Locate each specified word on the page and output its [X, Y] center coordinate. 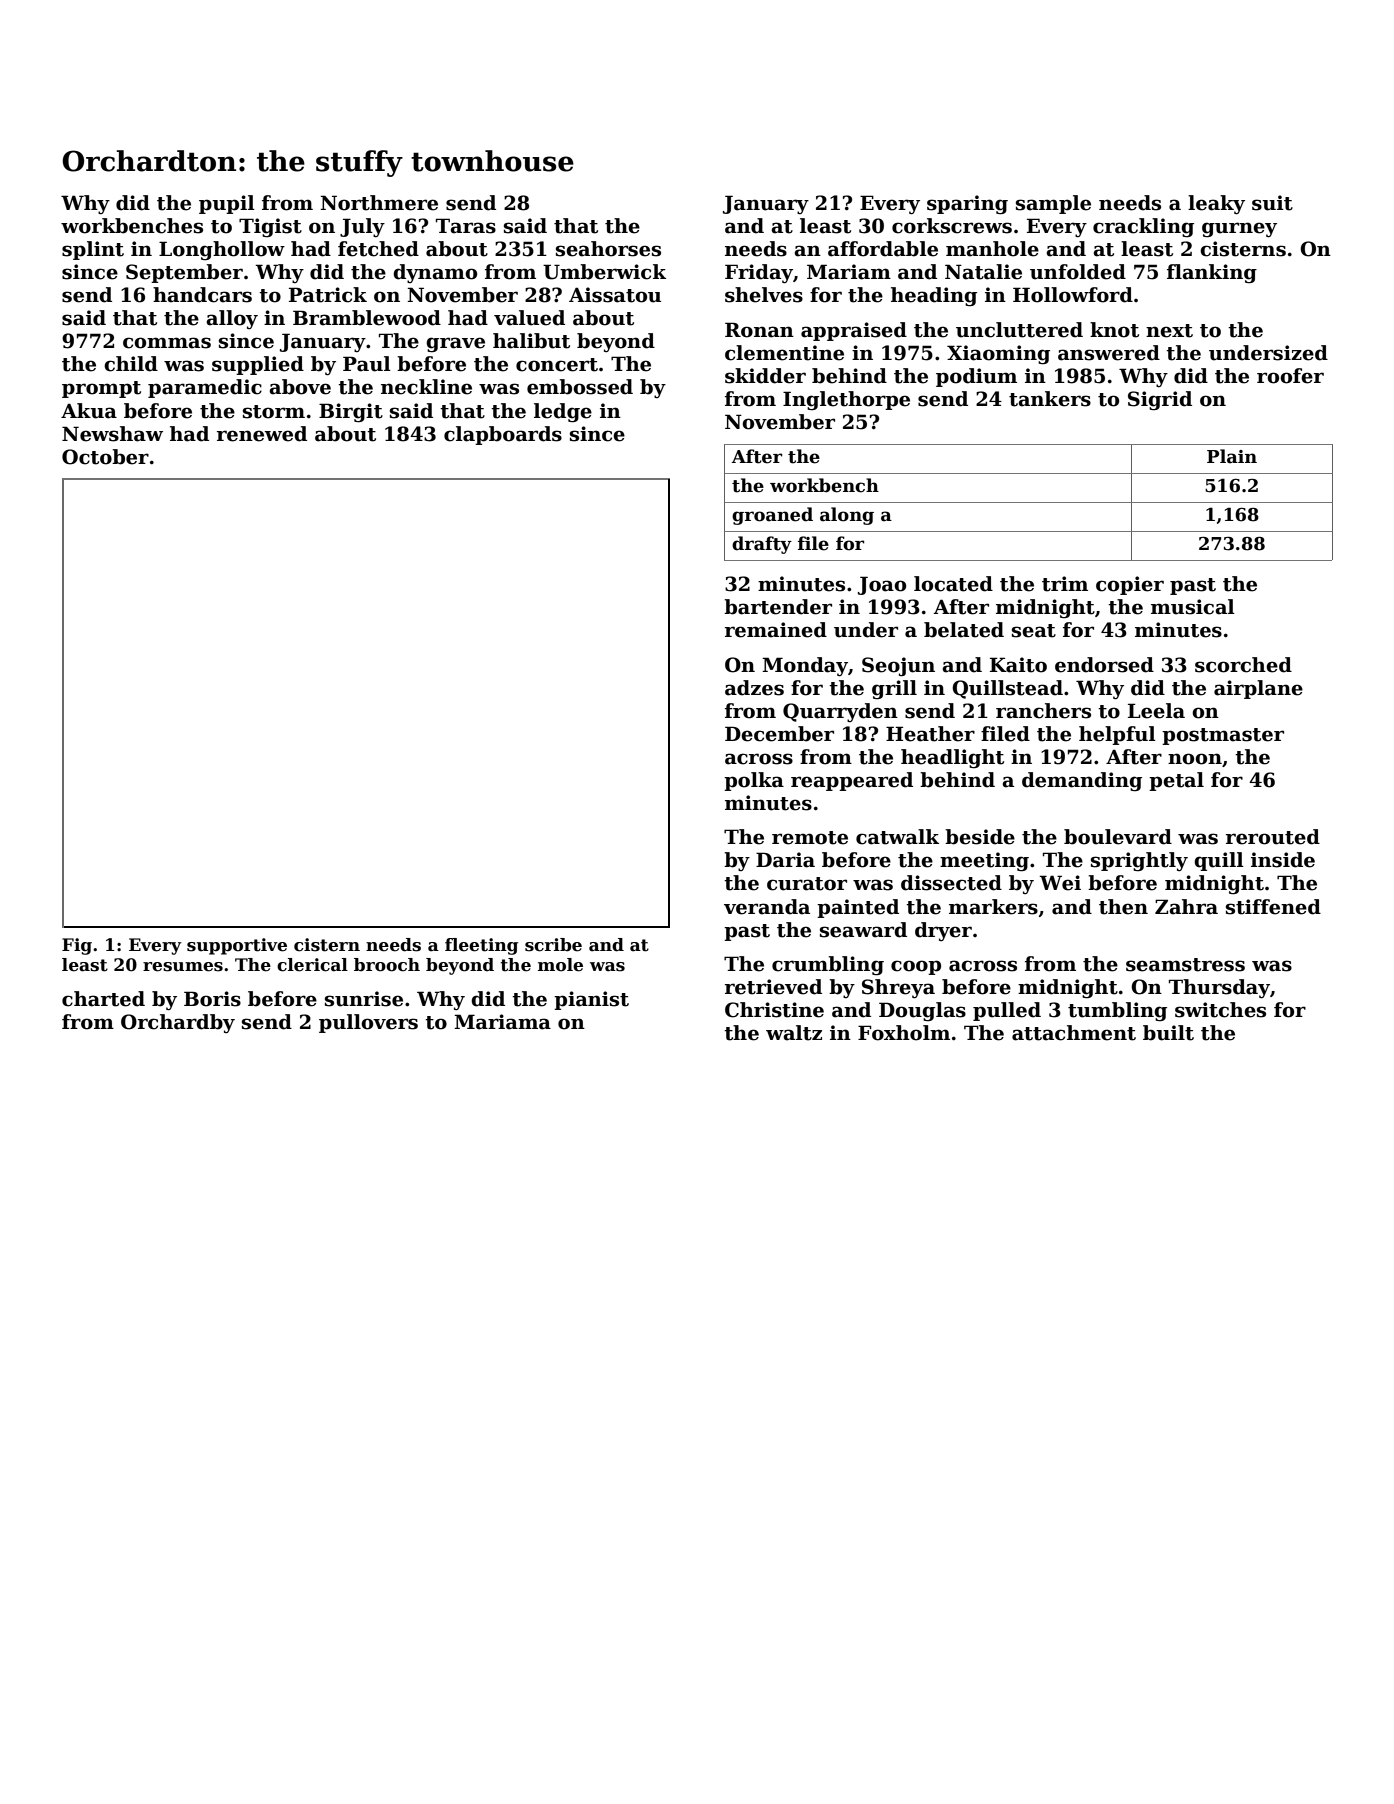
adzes [754, 688]
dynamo [435, 273]
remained [776, 630]
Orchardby [178, 1023]
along [847, 516]
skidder [765, 376]
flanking [1212, 273]
